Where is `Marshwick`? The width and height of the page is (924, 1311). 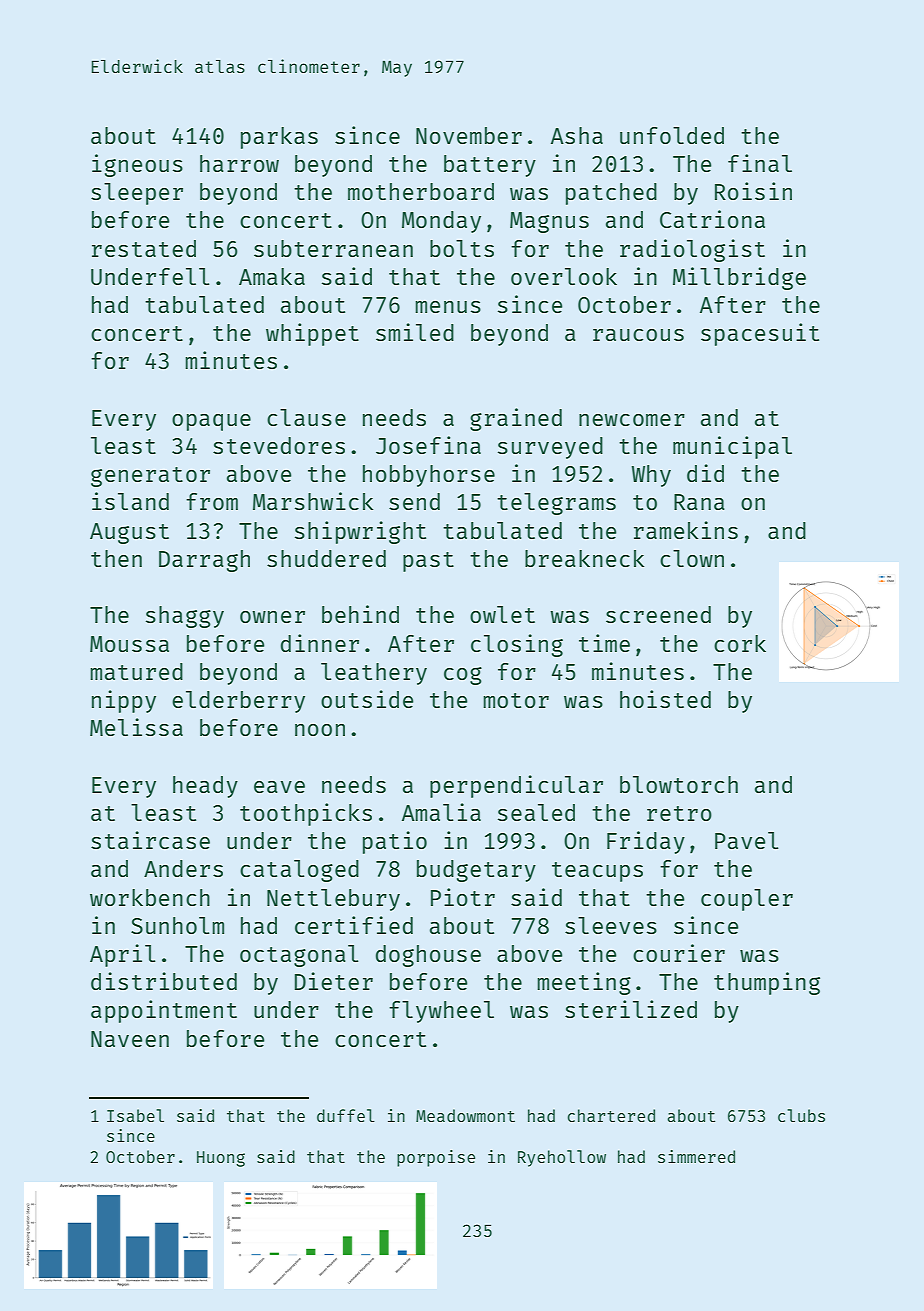
Marshwick is located at coordinates (313, 501).
